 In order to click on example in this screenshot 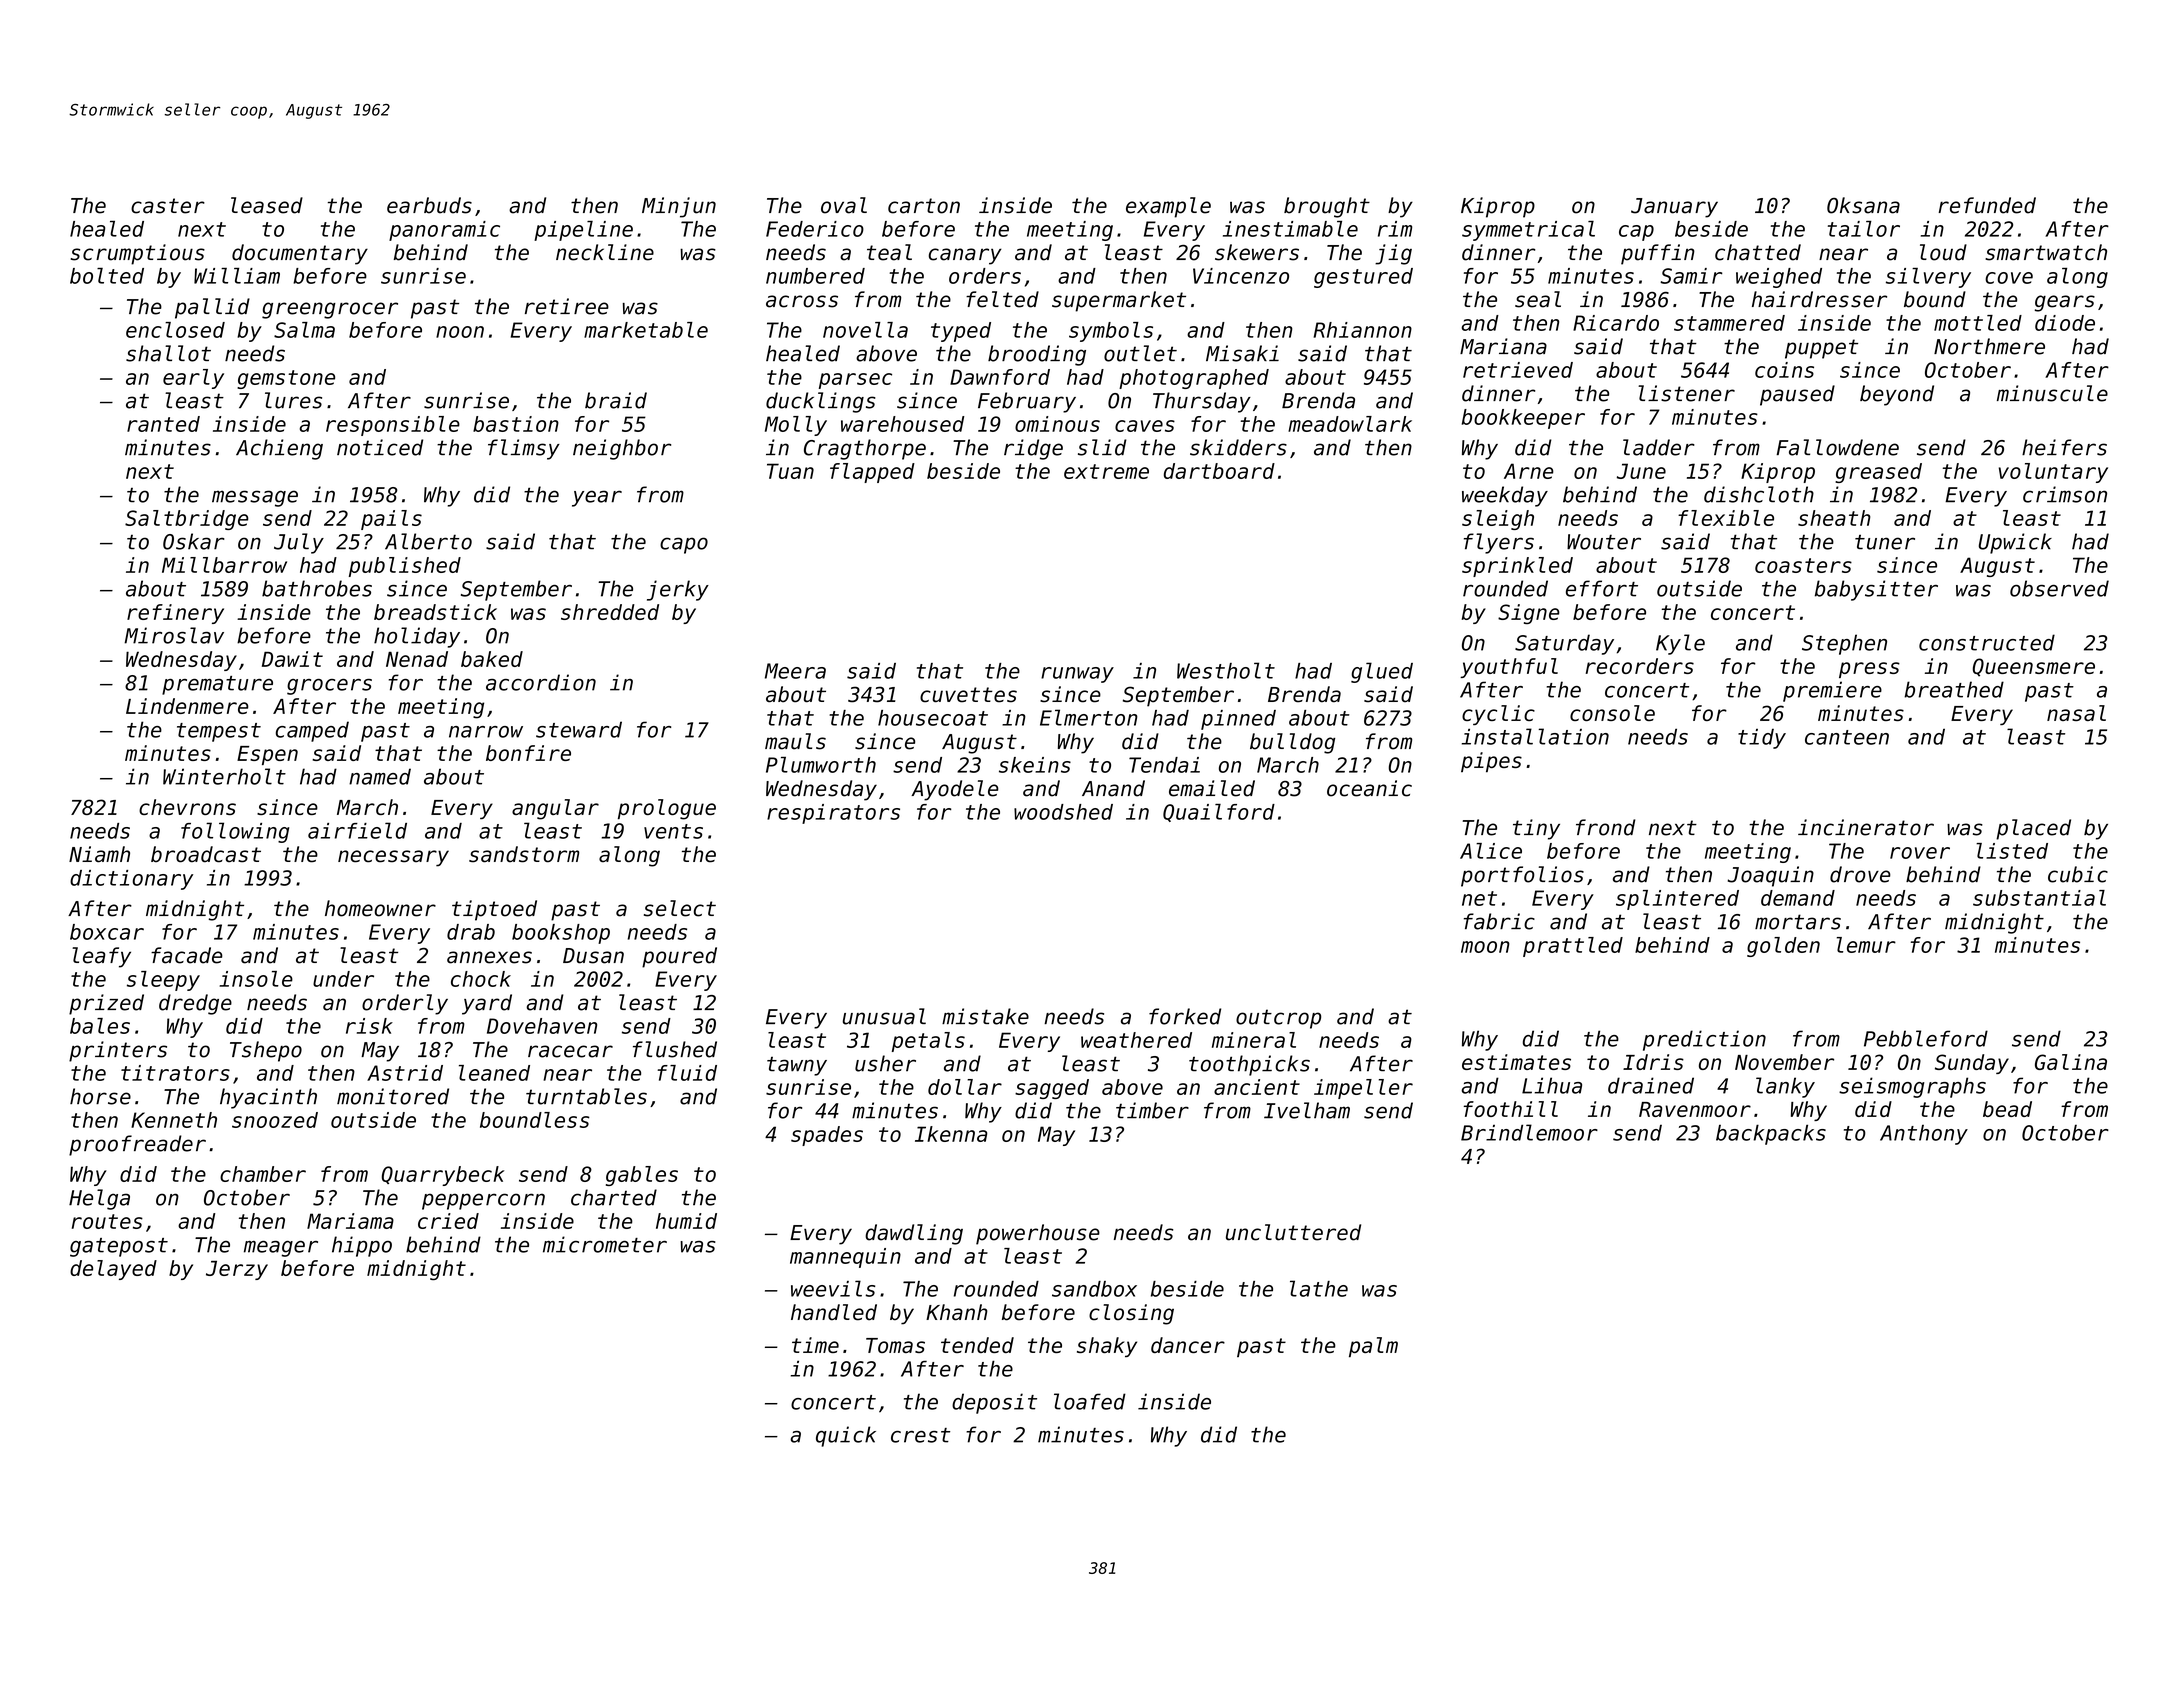, I will do `click(1168, 207)`.
